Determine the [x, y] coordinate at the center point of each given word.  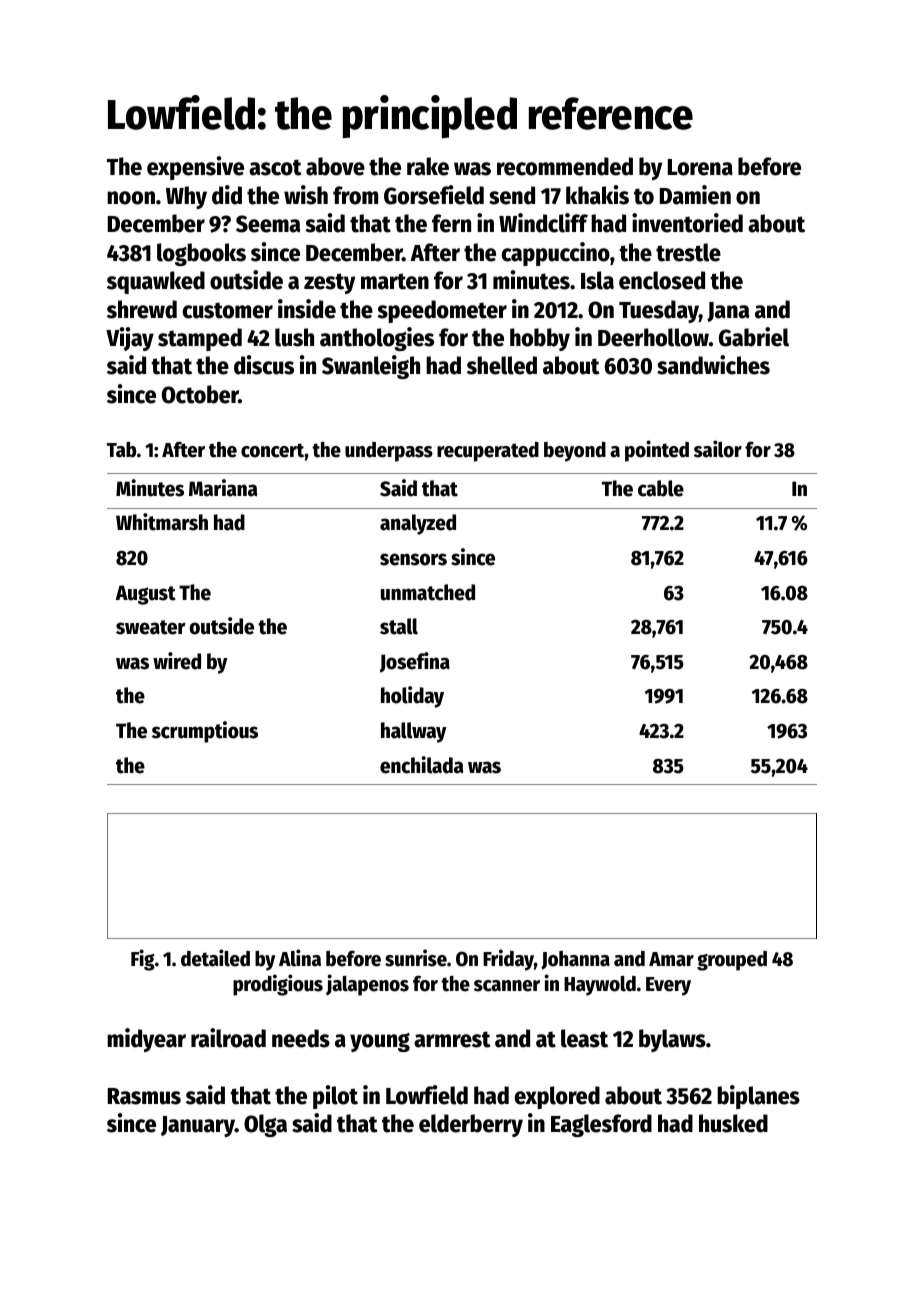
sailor [718, 449]
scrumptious [205, 732]
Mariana [223, 488]
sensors [413, 559]
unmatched [428, 592]
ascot [275, 167]
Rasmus [144, 1096]
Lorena [700, 167]
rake [428, 166]
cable [661, 488]
